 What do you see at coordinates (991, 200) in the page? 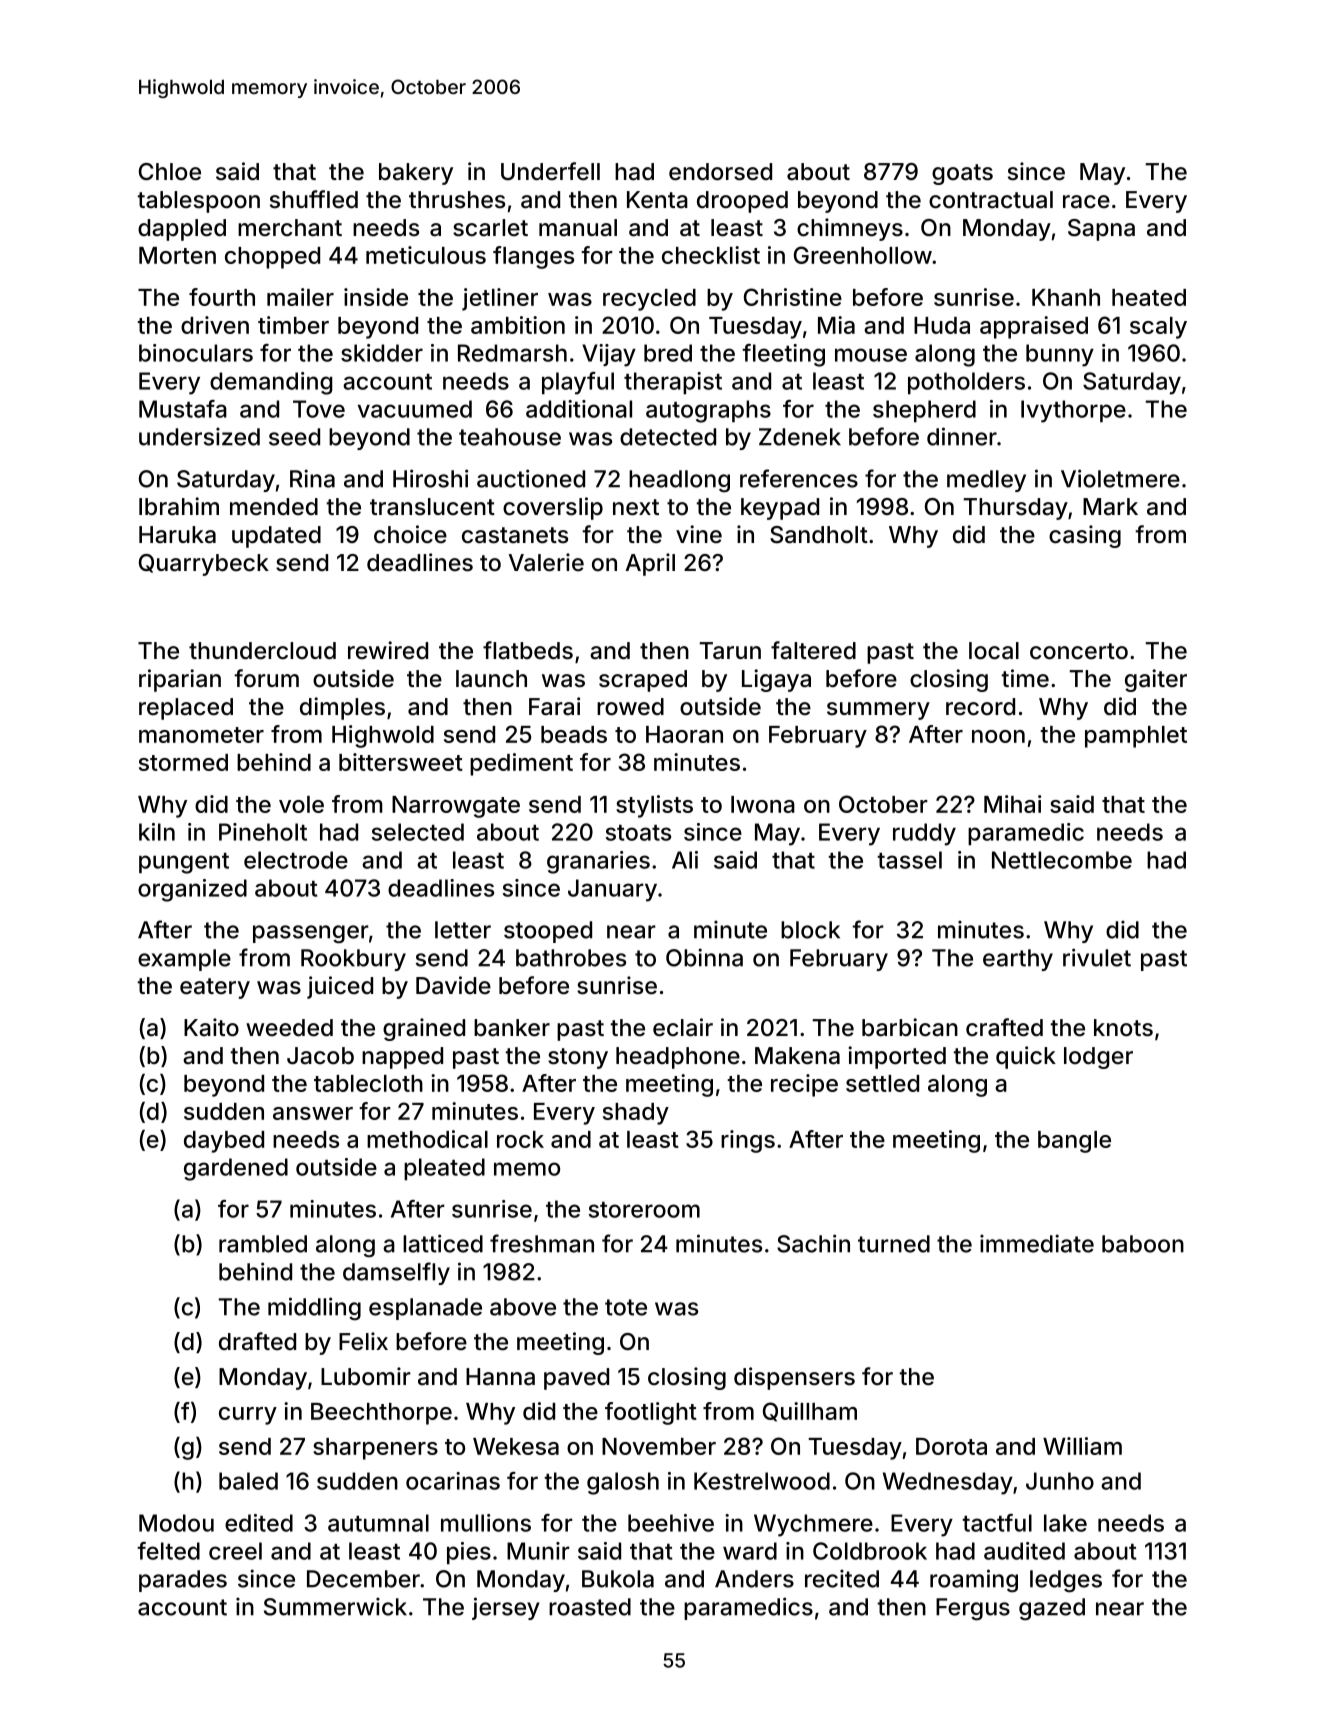
I see `contractual` at bounding box center [991, 200].
